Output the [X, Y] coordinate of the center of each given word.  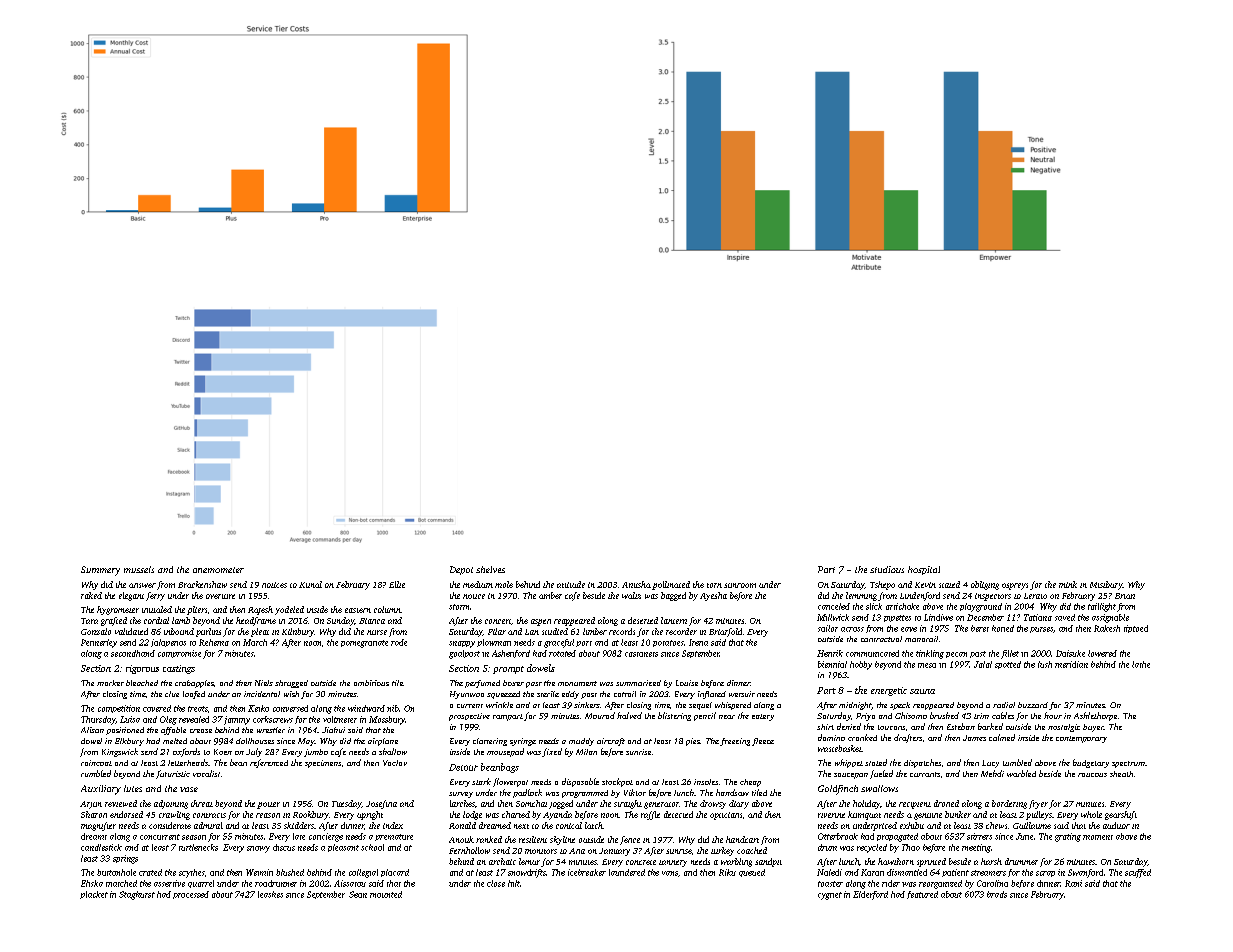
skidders [299, 825]
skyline [562, 840]
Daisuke [1070, 653]
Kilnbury [298, 632]
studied [555, 631]
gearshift [1121, 815]
